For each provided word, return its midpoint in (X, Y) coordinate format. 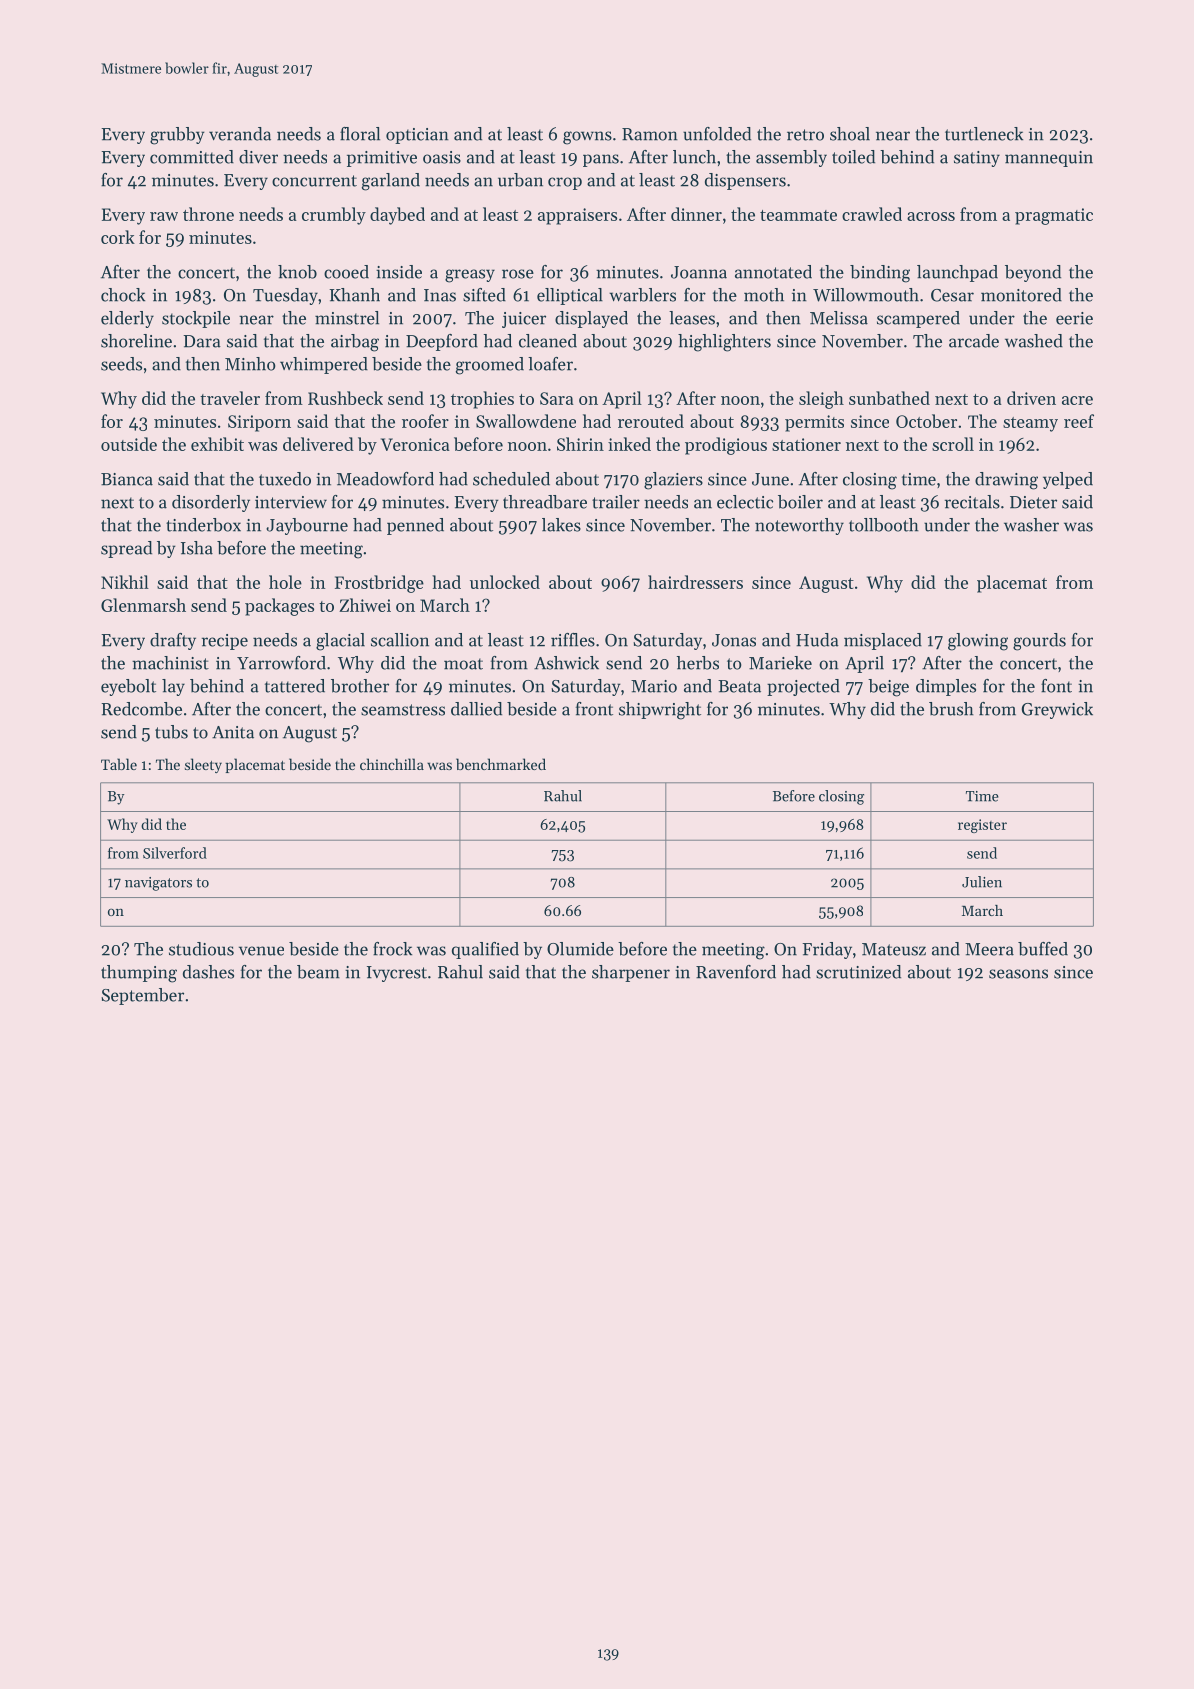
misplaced (883, 641)
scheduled (511, 479)
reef (1079, 421)
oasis (442, 157)
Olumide (580, 949)
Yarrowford (281, 663)
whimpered (324, 365)
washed (1034, 341)
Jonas (734, 640)
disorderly (211, 503)
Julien (982, 882)
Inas (440, 295)
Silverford (175, 853)
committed (192, 157)
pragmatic (1054, 216)
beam (318, 972)
